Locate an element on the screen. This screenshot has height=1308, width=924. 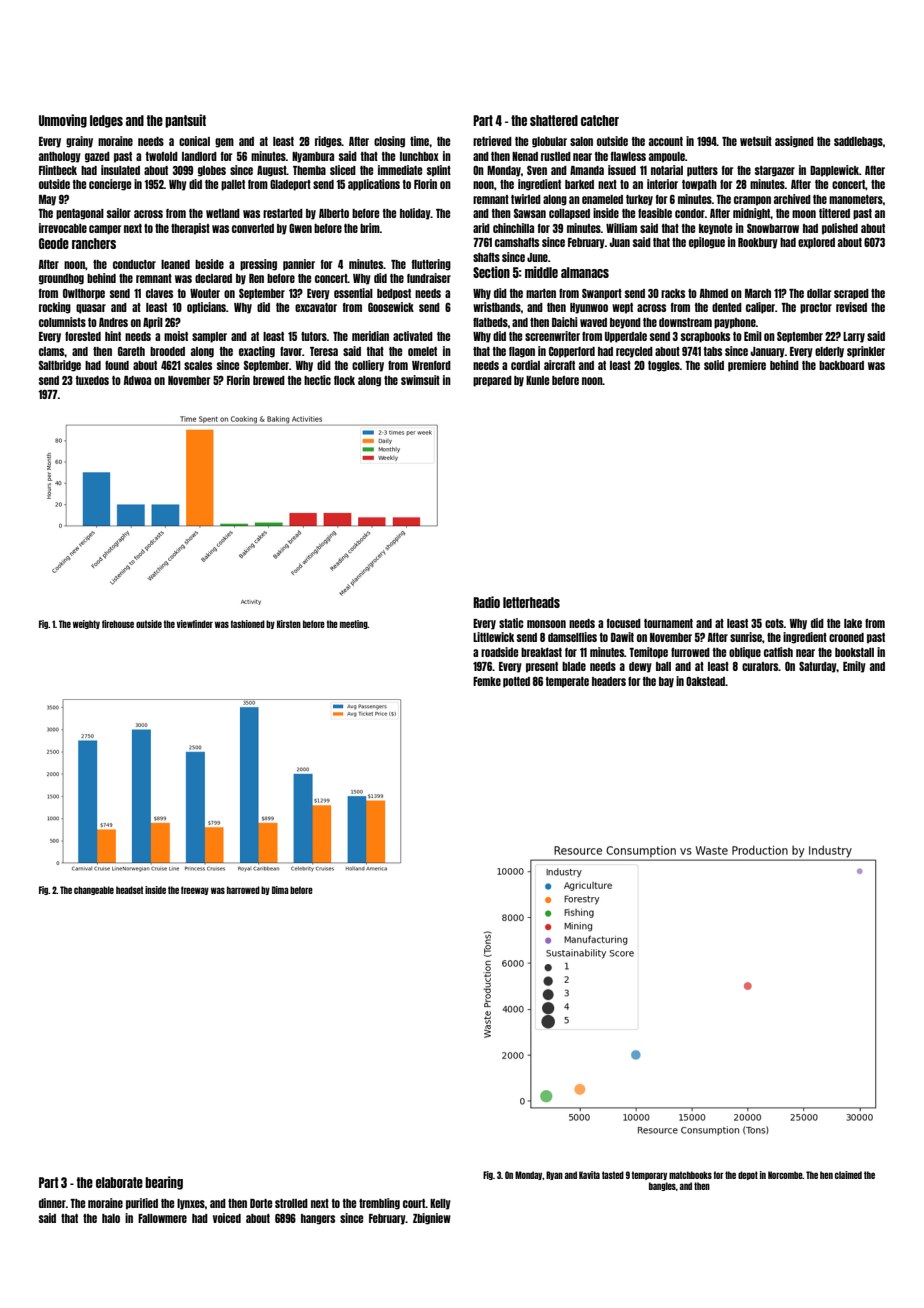
Oakstead is located at coordinates (705, 681).
